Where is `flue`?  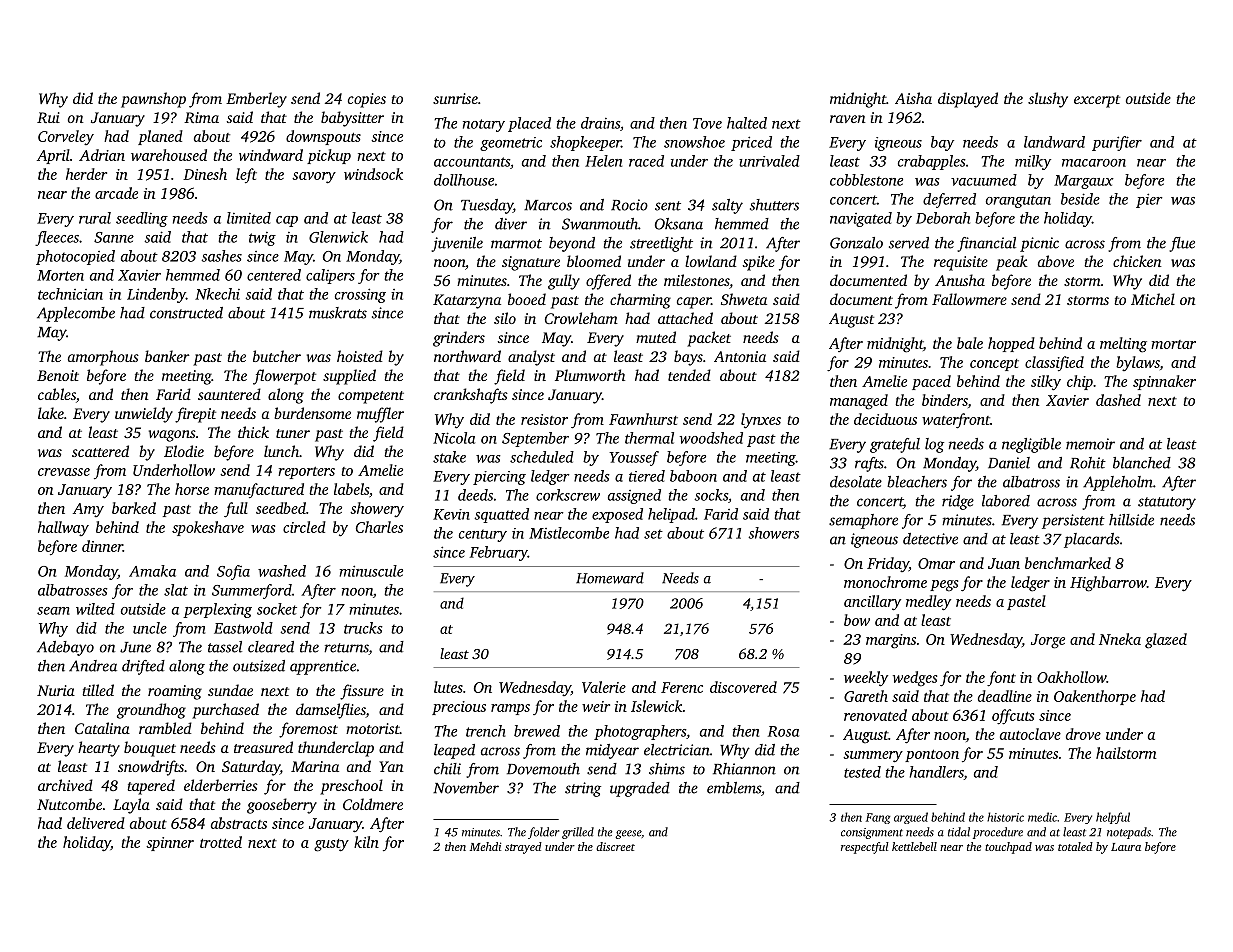
flue is located at coordinates (1182, 244).
